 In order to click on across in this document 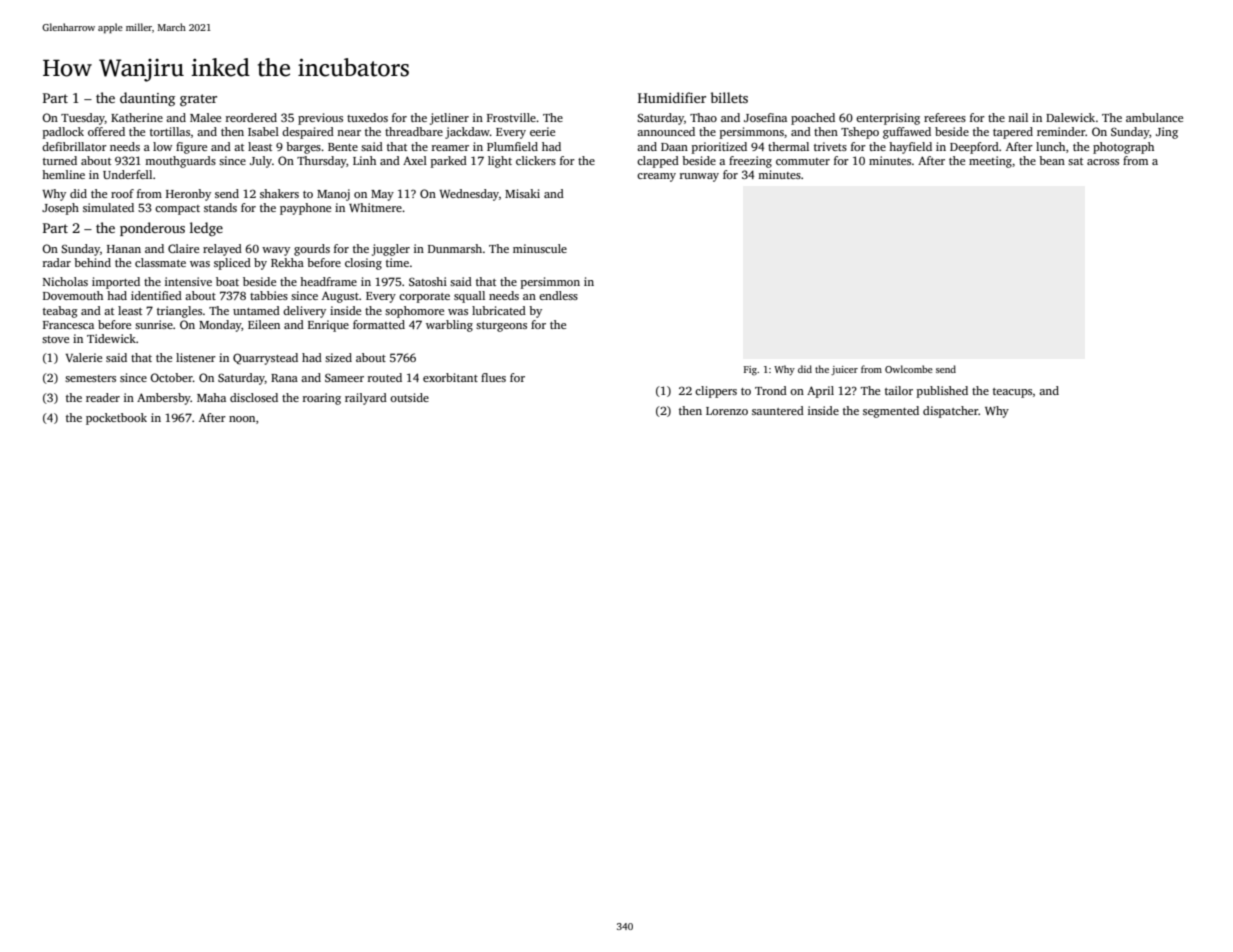, I will do `click(1103, 162)`.
